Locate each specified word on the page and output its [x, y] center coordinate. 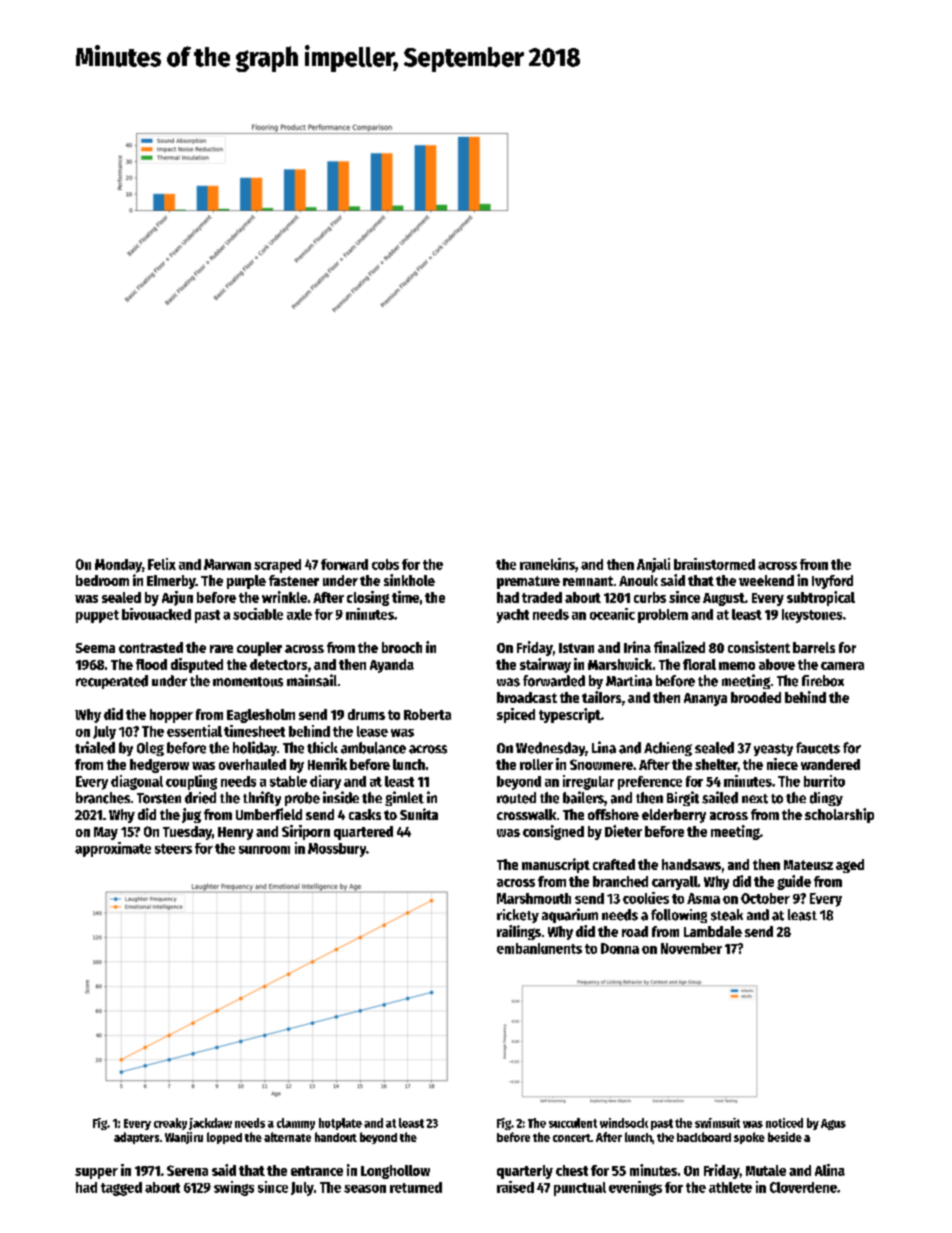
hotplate [340, 1124]
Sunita [419, 814]
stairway [545, 665]
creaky [170, 1124]
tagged [121, 1189]
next [755, 799]
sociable [258, 614]
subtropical [821, 598]
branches [103, 798]
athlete [730, 1187]
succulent [573, 1123]
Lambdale [713, 931]
